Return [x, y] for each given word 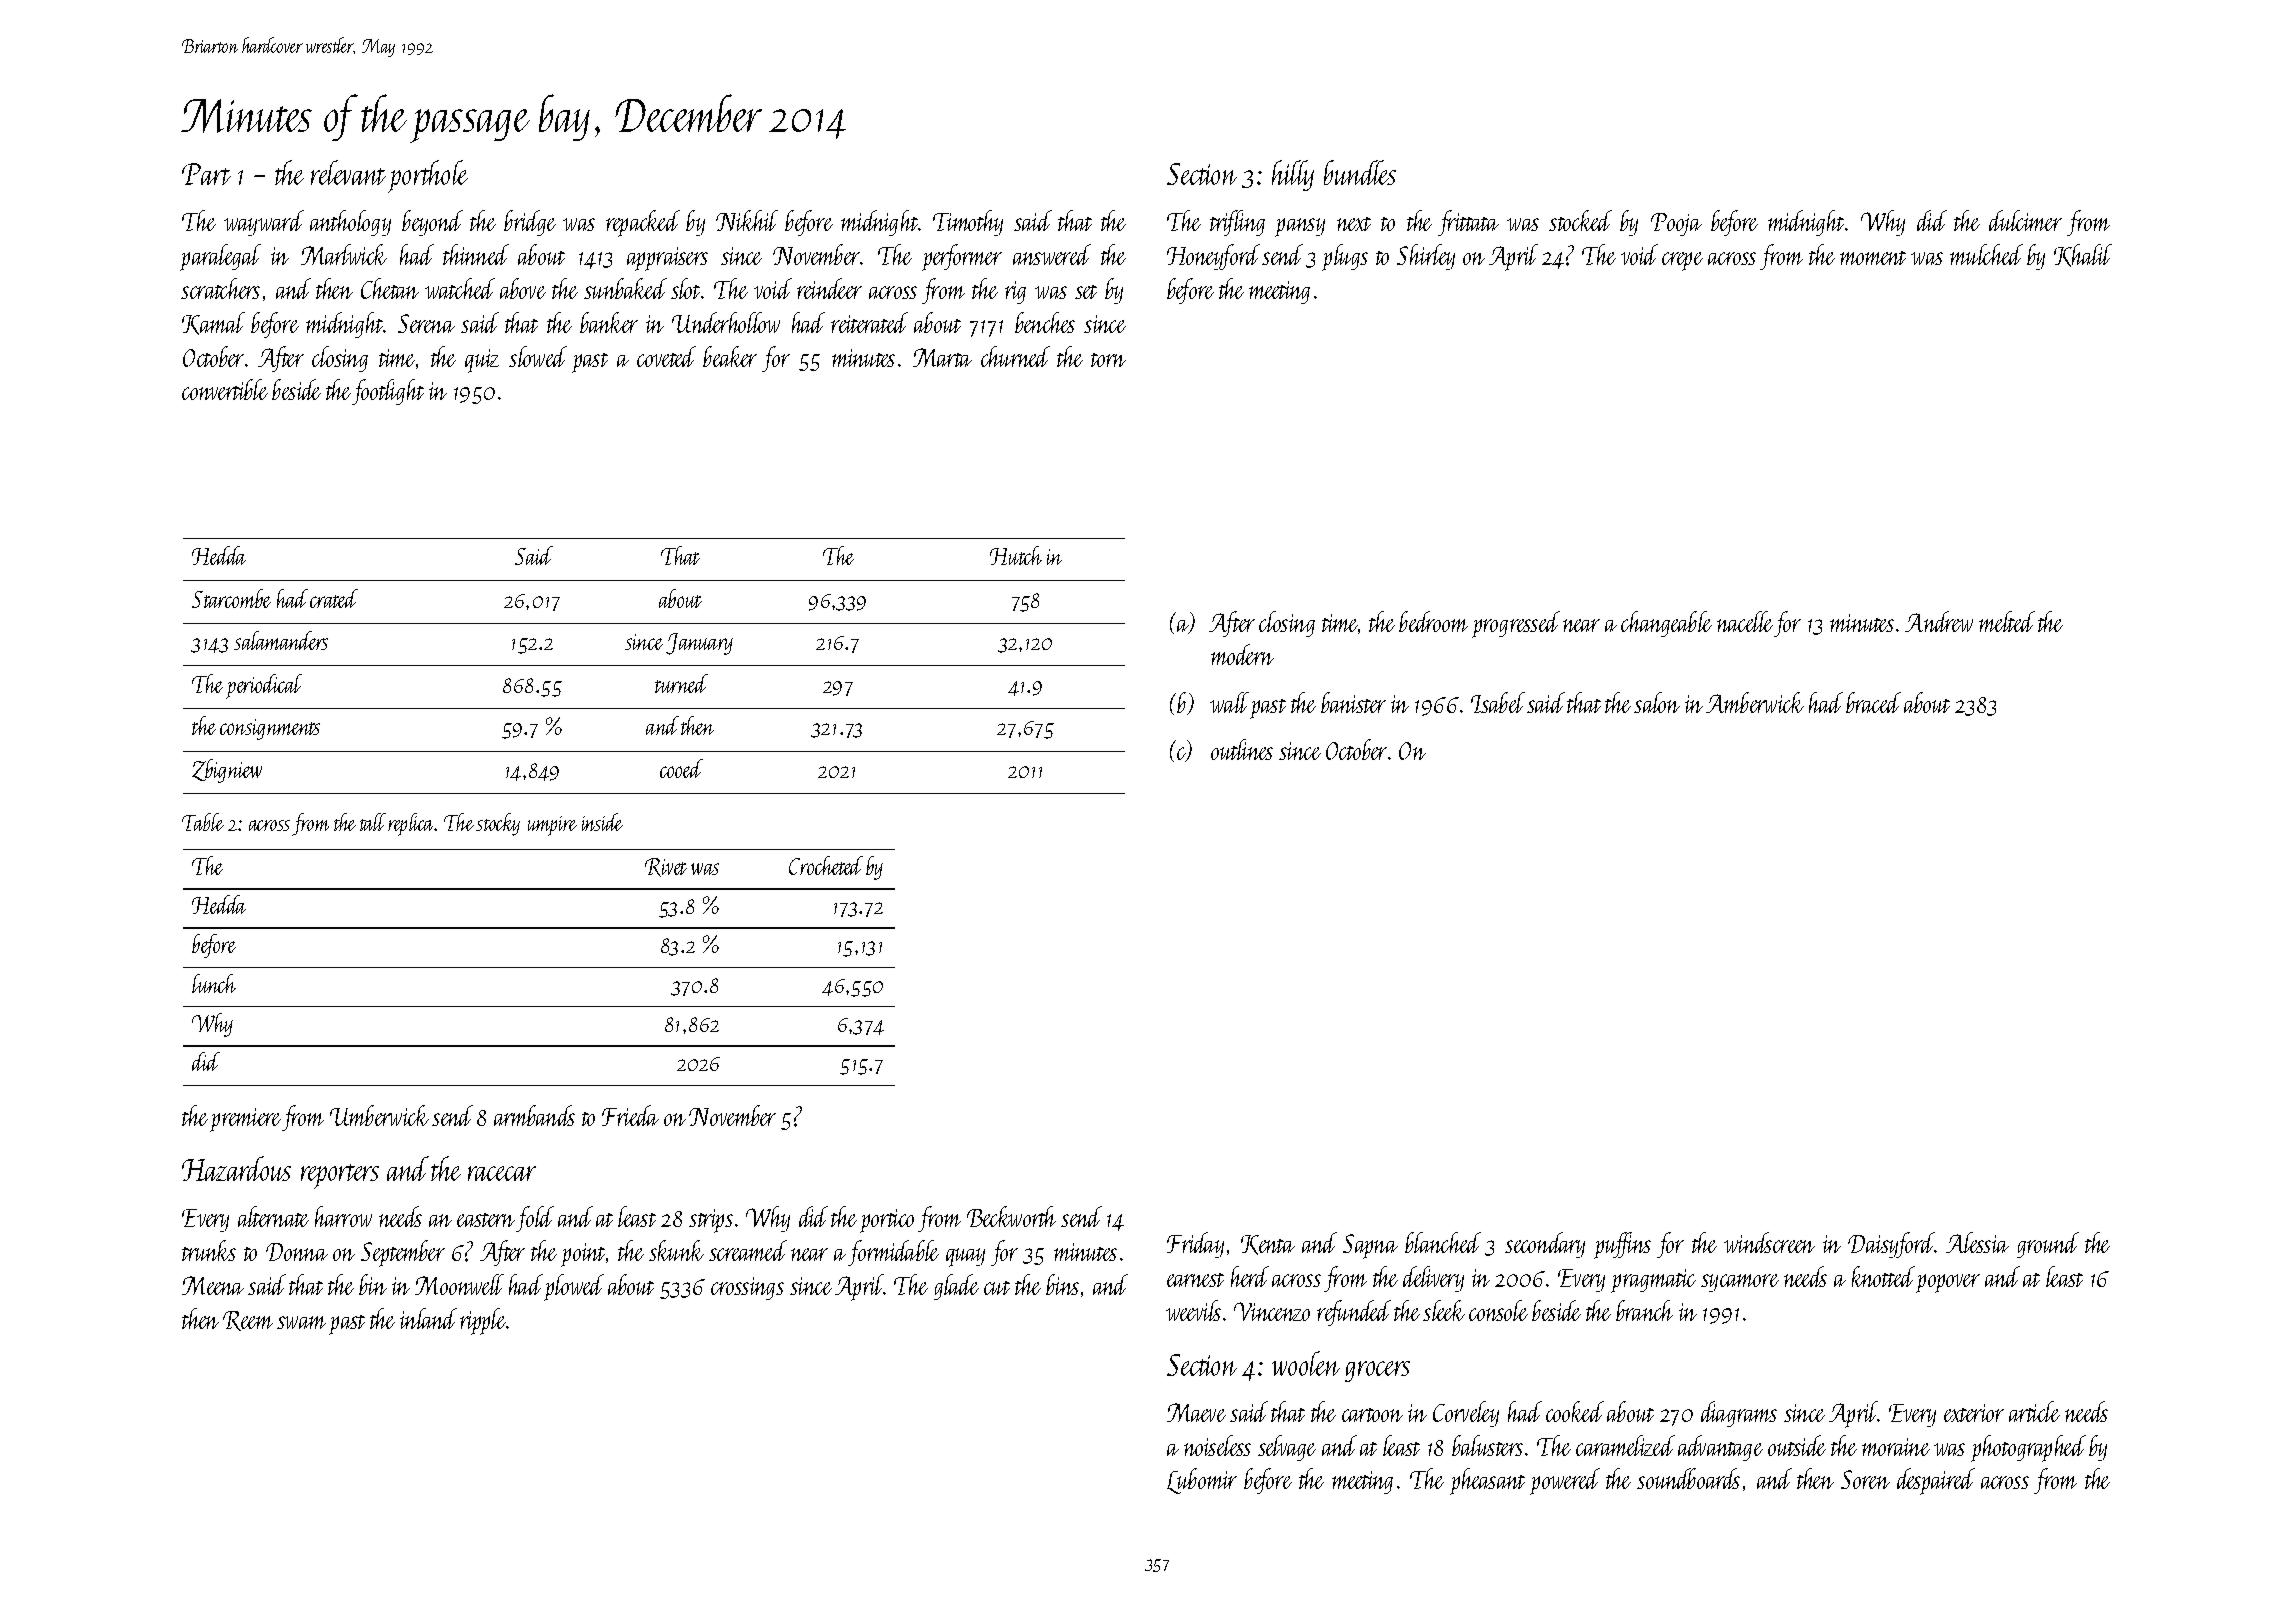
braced [1873, 702]
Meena [213, 1285]
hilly [1293, 175]
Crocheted [826, 865]
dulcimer [2025, 220]
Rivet [666, 867]
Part [206, 174]
